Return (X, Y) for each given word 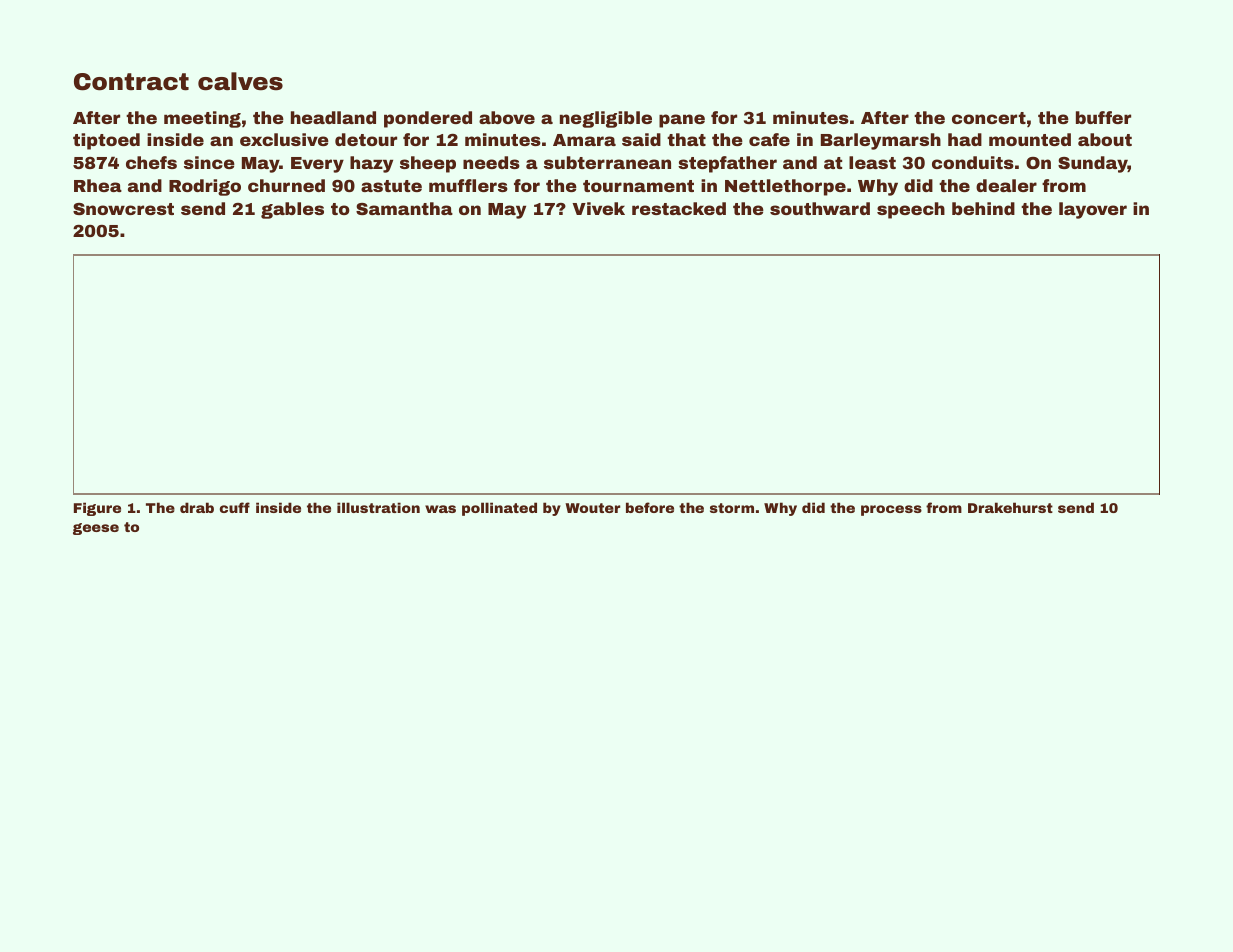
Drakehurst (1010, 507)
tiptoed (106, 141)
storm (732, 508)
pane (682, 121)
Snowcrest (123, 209)
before (650, 507)
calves (240, 81)
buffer (1103, 117)
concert (989, 118)
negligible (606, 119)
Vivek (598, 208)
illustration (378, 507)
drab (197, 507)
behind (983, 208)
